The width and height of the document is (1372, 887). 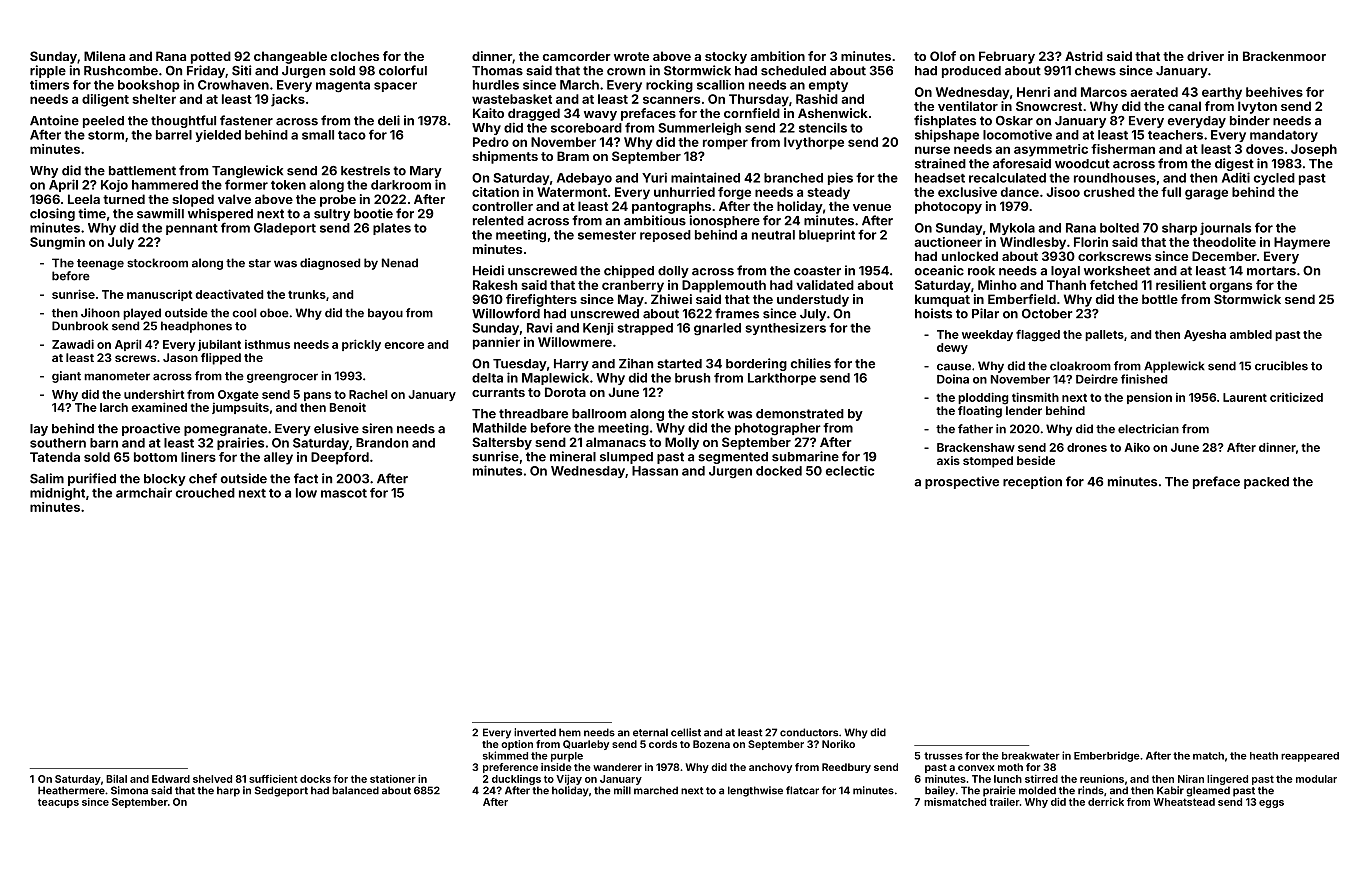 What do you see at coordinates (535, 732) in the document?
I see `inverted` at bounding box center [535, 732].
